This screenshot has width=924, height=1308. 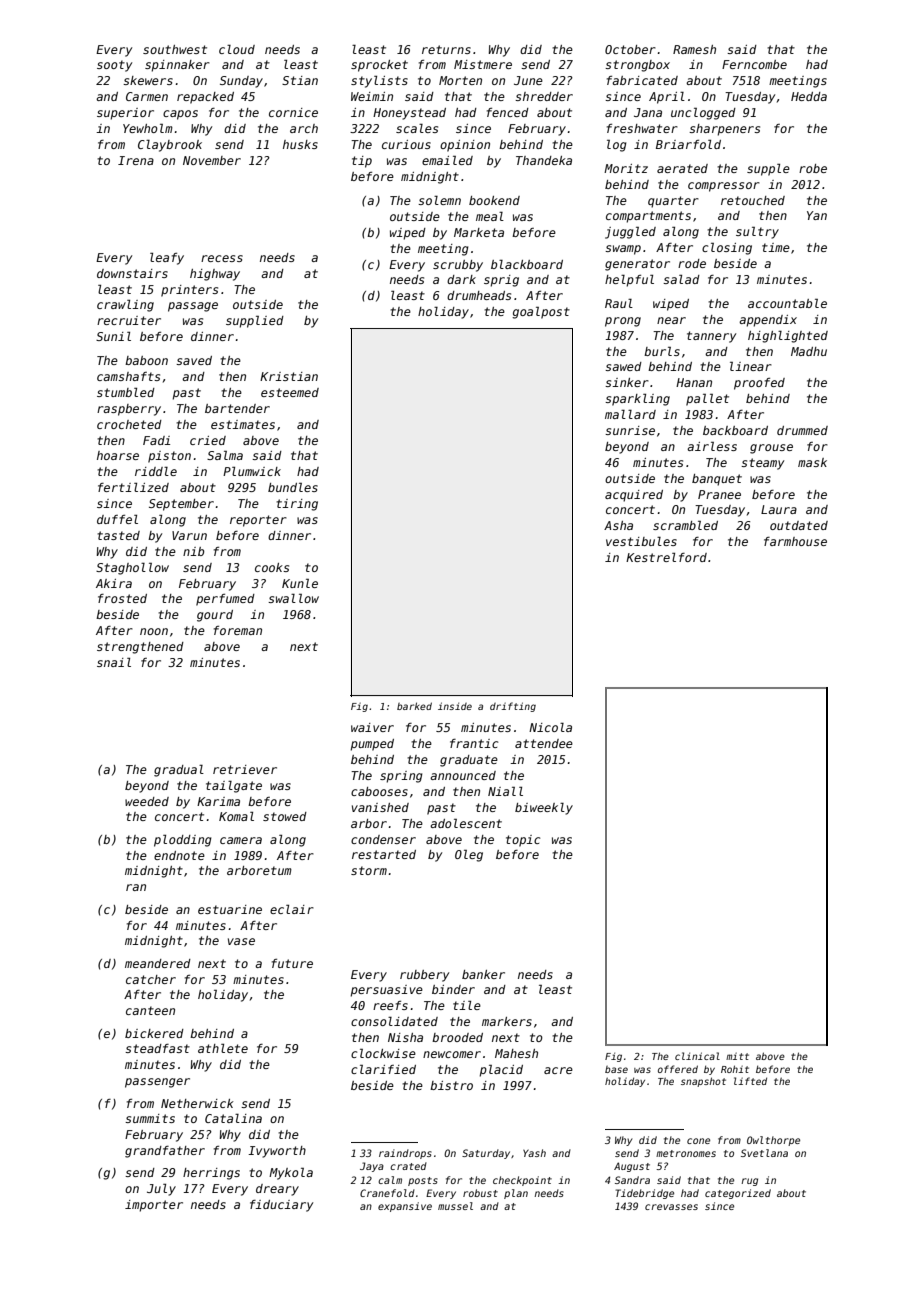 What do you see at coordinates (768, 169) in the screenshot?
I see `supple` at bounding box center [768, 169].
